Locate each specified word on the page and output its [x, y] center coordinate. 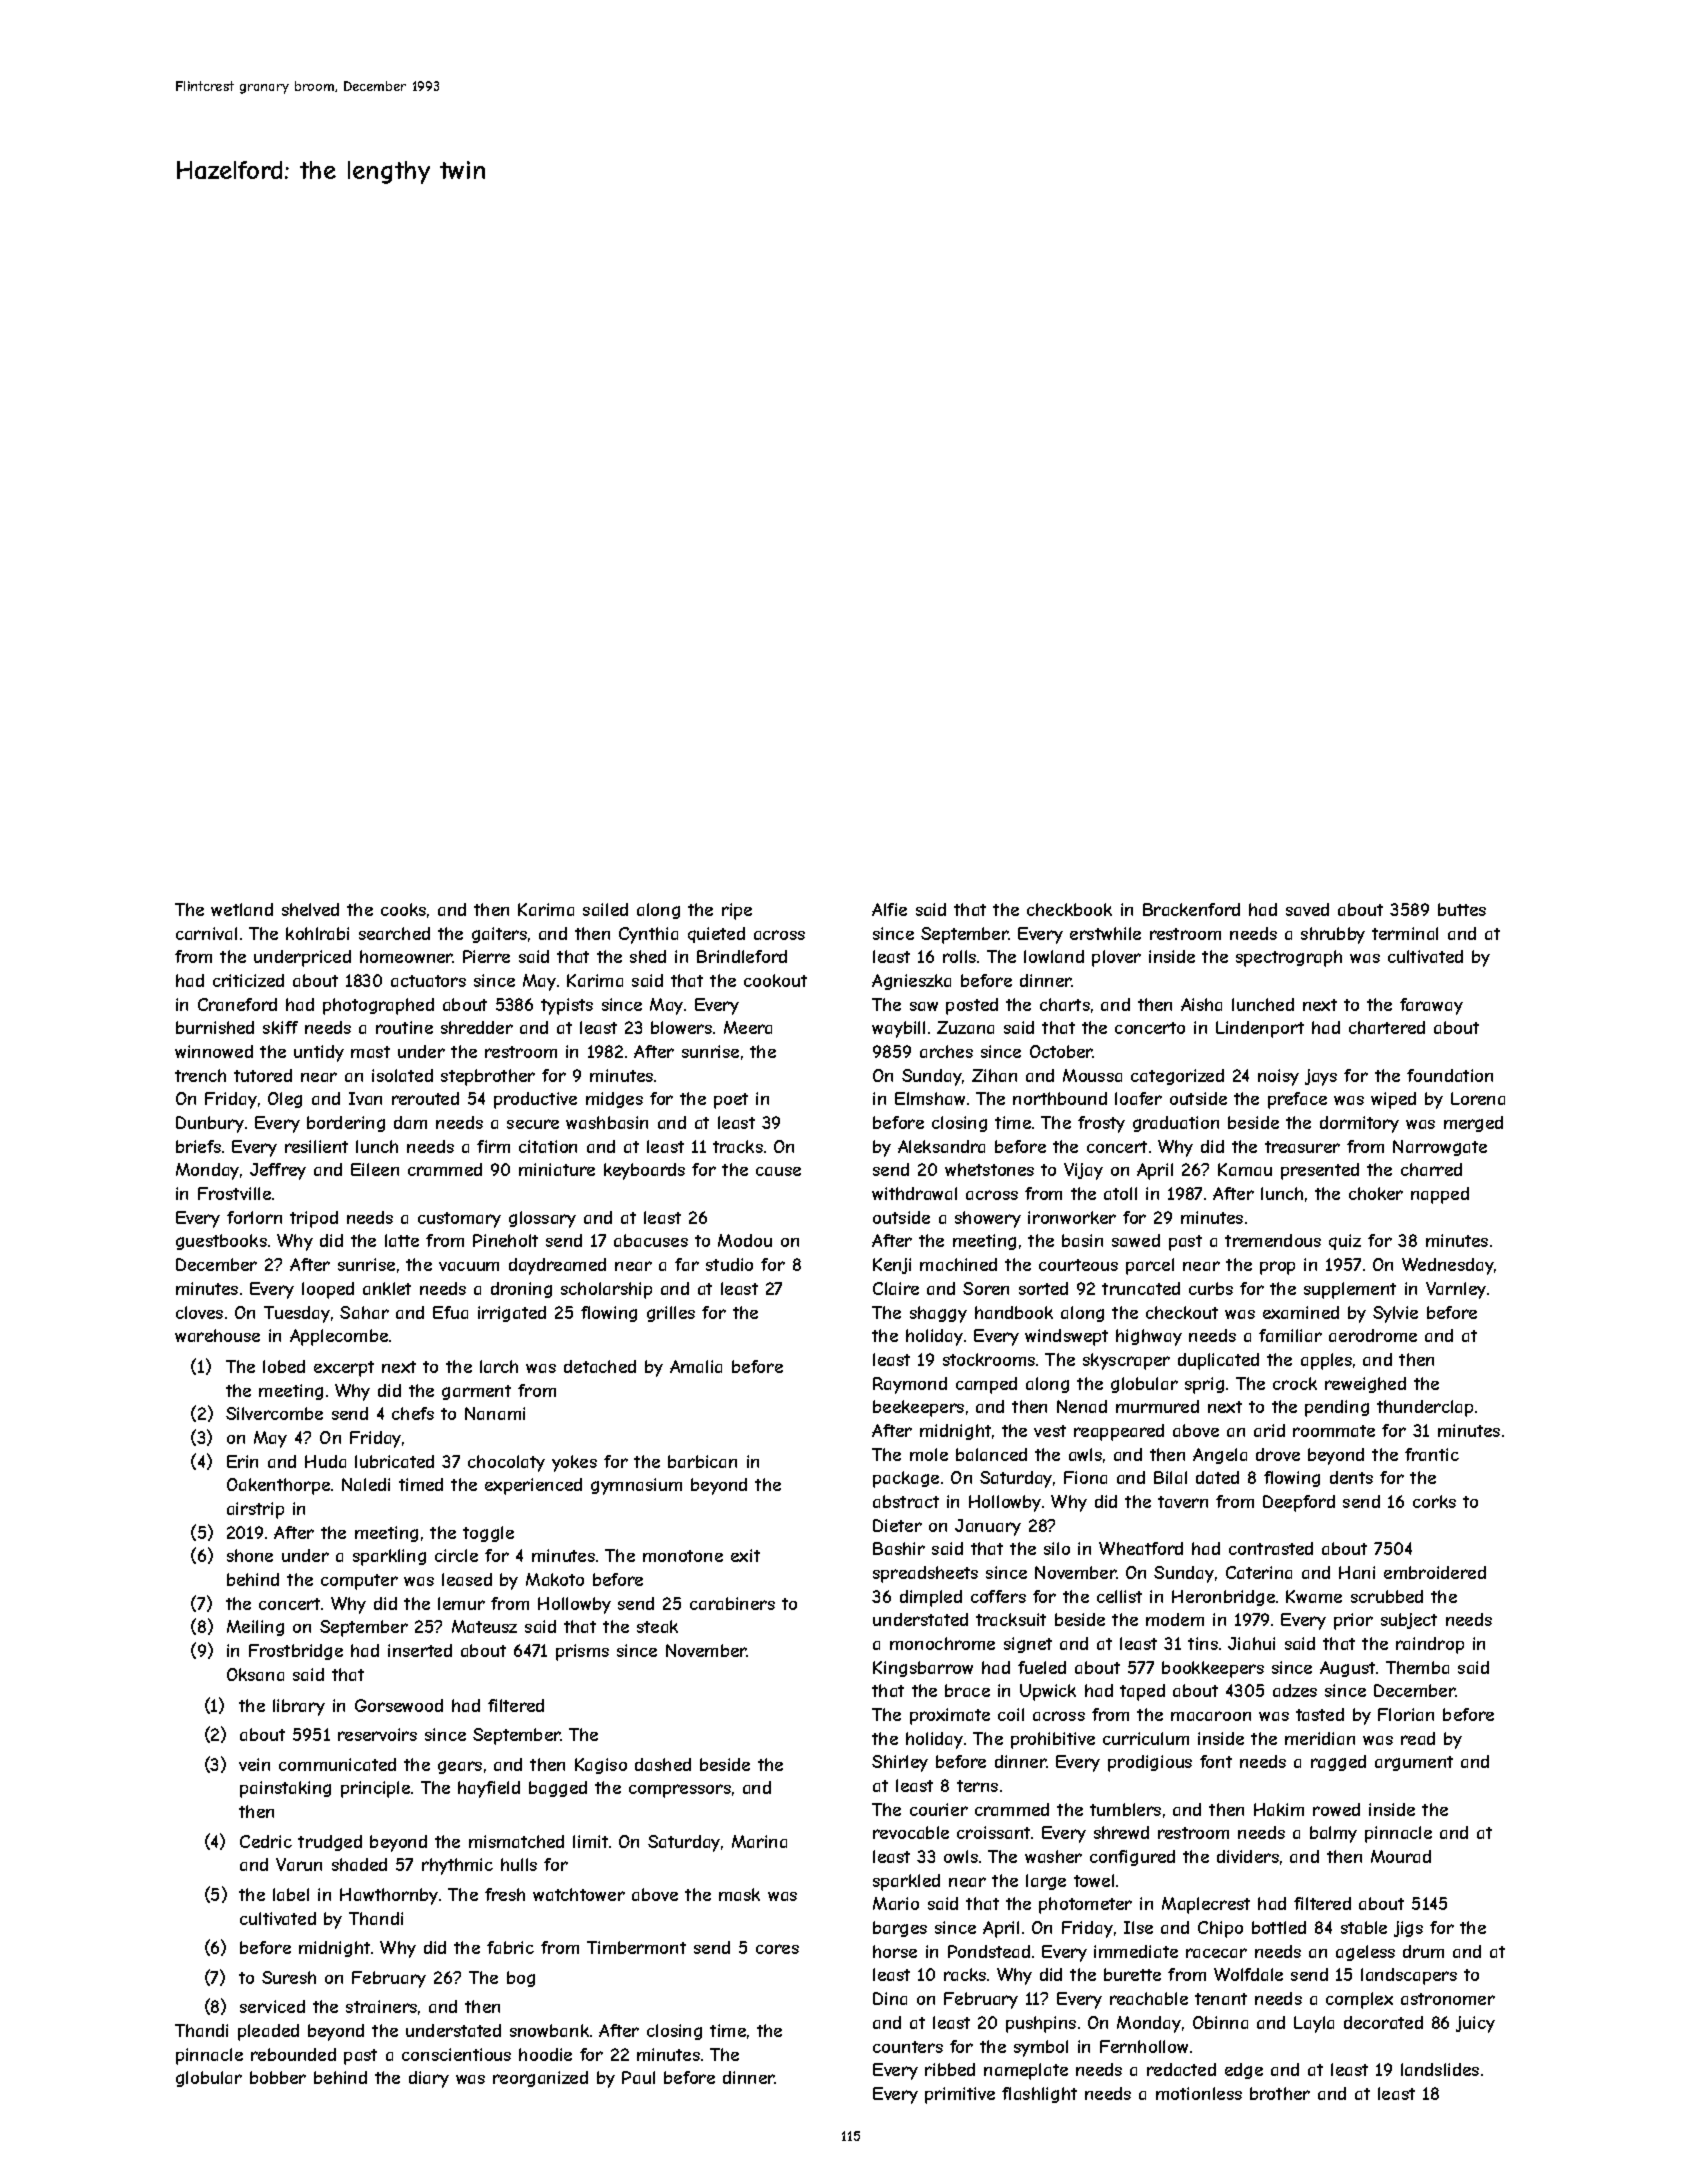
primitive [960, 2095]
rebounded [293, 2054]
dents [1351, 1477]
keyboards [644, 1171]
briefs [198, 1146]
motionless [1199, 2093]
